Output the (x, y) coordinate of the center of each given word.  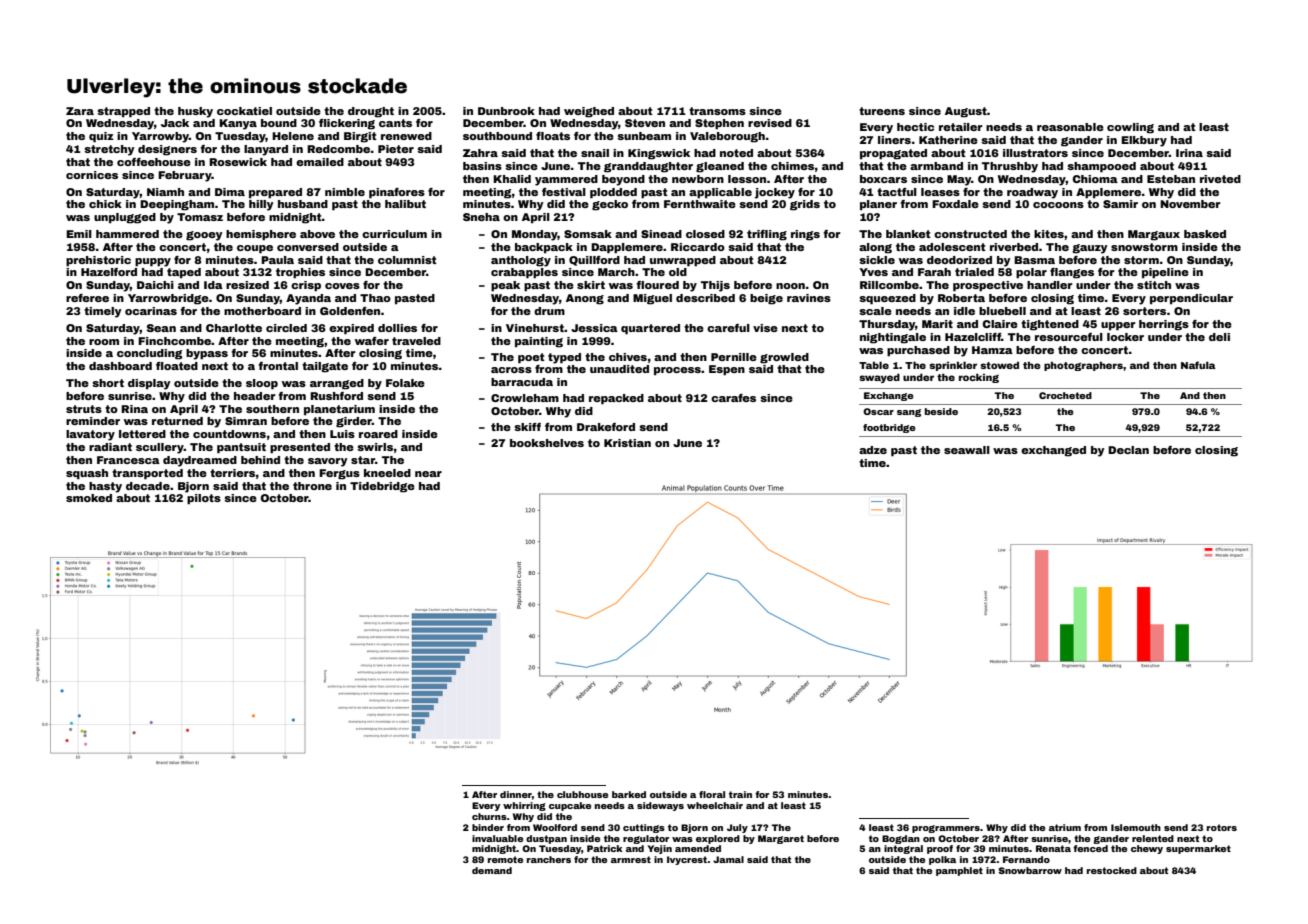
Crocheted (1065, 395)
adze (873, 450)
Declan (1128, 450)
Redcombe (338, 149)
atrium (1065, 827)
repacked (616, 399)
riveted (1220, 179)
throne (312, 486)
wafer (372, 341)
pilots (204, 499)
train (740, 794)
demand (492, 870)
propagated (893, 154)
